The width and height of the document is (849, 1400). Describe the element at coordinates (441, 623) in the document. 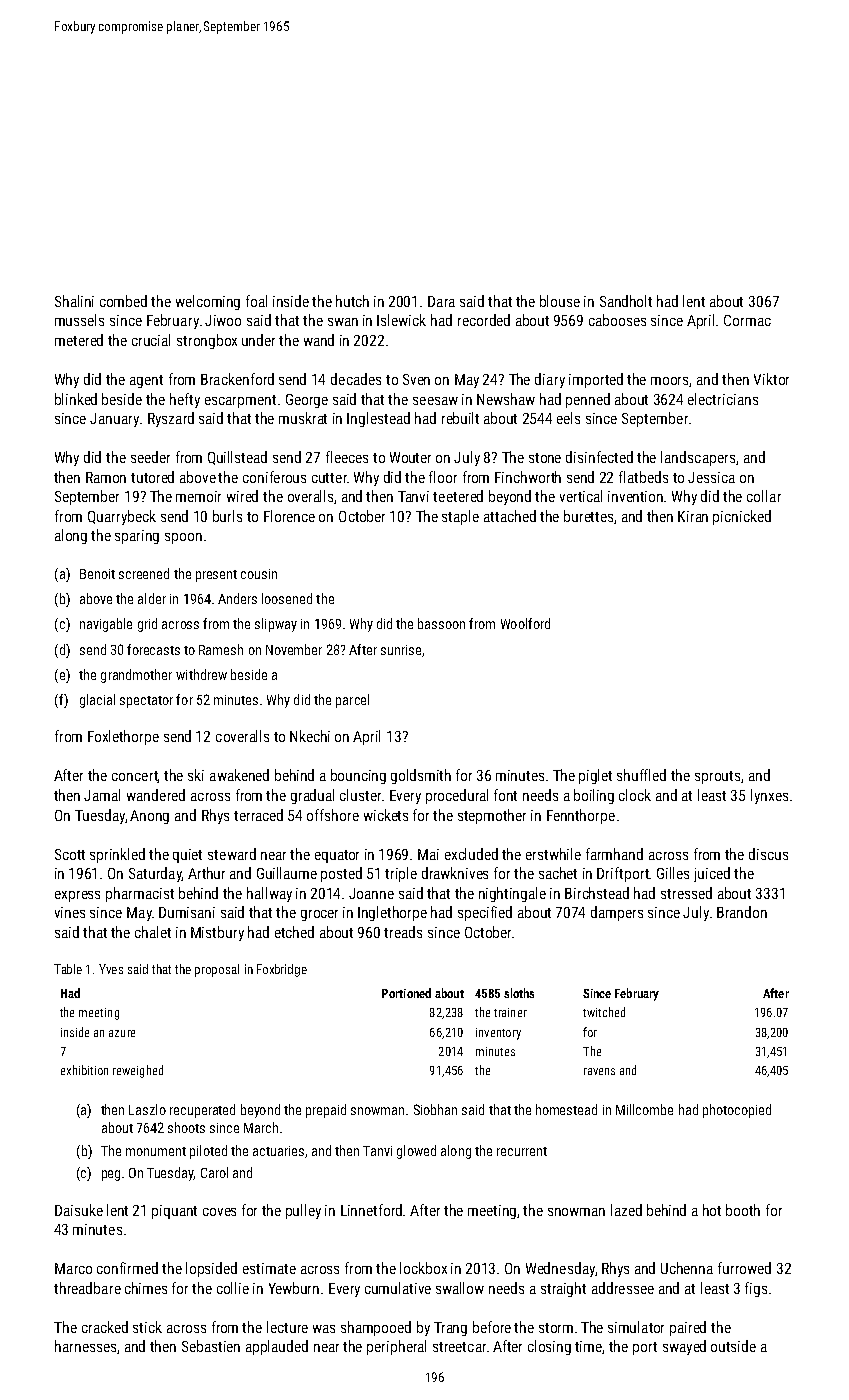

I see `bassoon` at that location.
